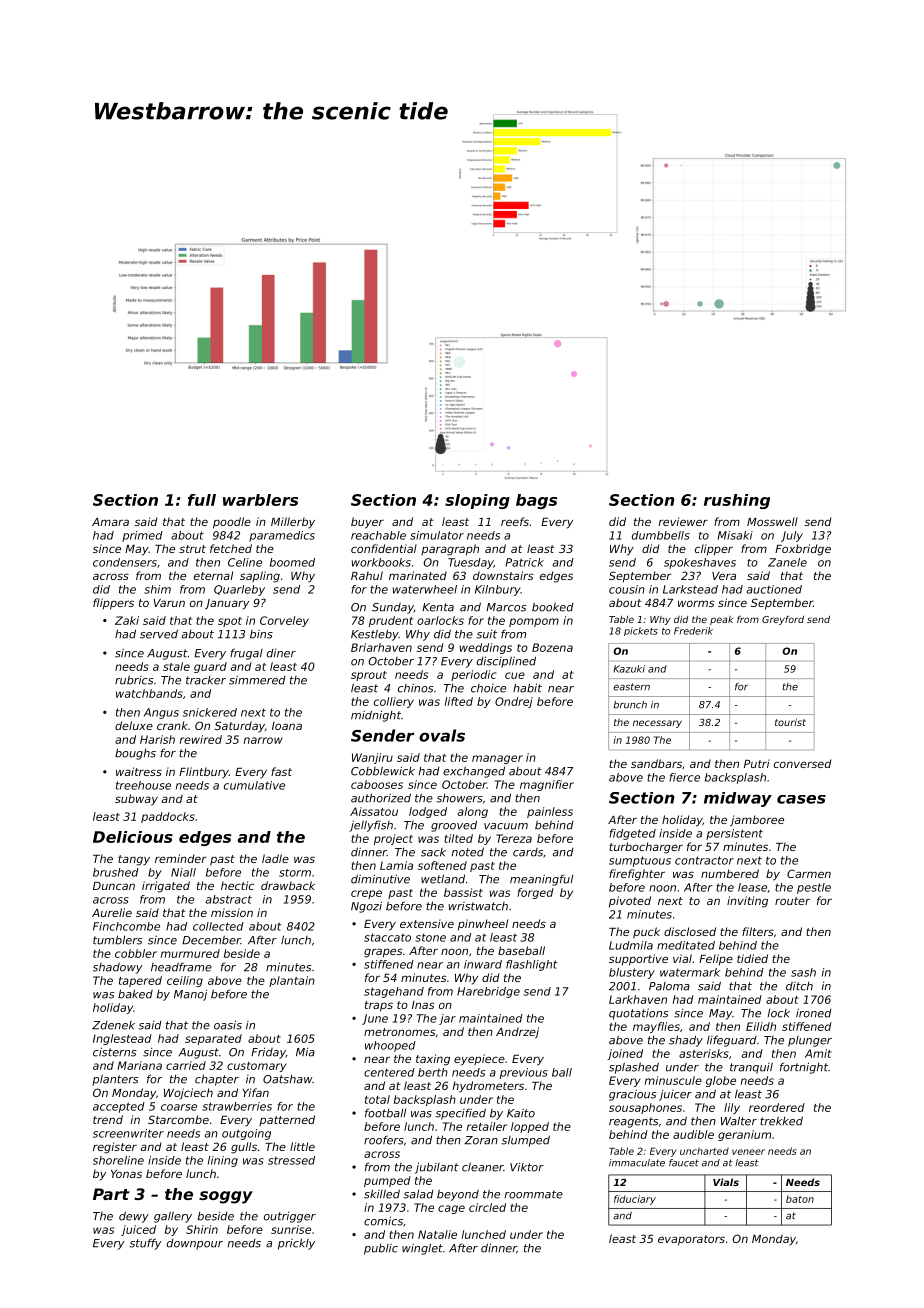 The width and height of the page is (924, 1308). Describe the element at coordinates (292, 981) in the page. I see `plantain` at that location.
